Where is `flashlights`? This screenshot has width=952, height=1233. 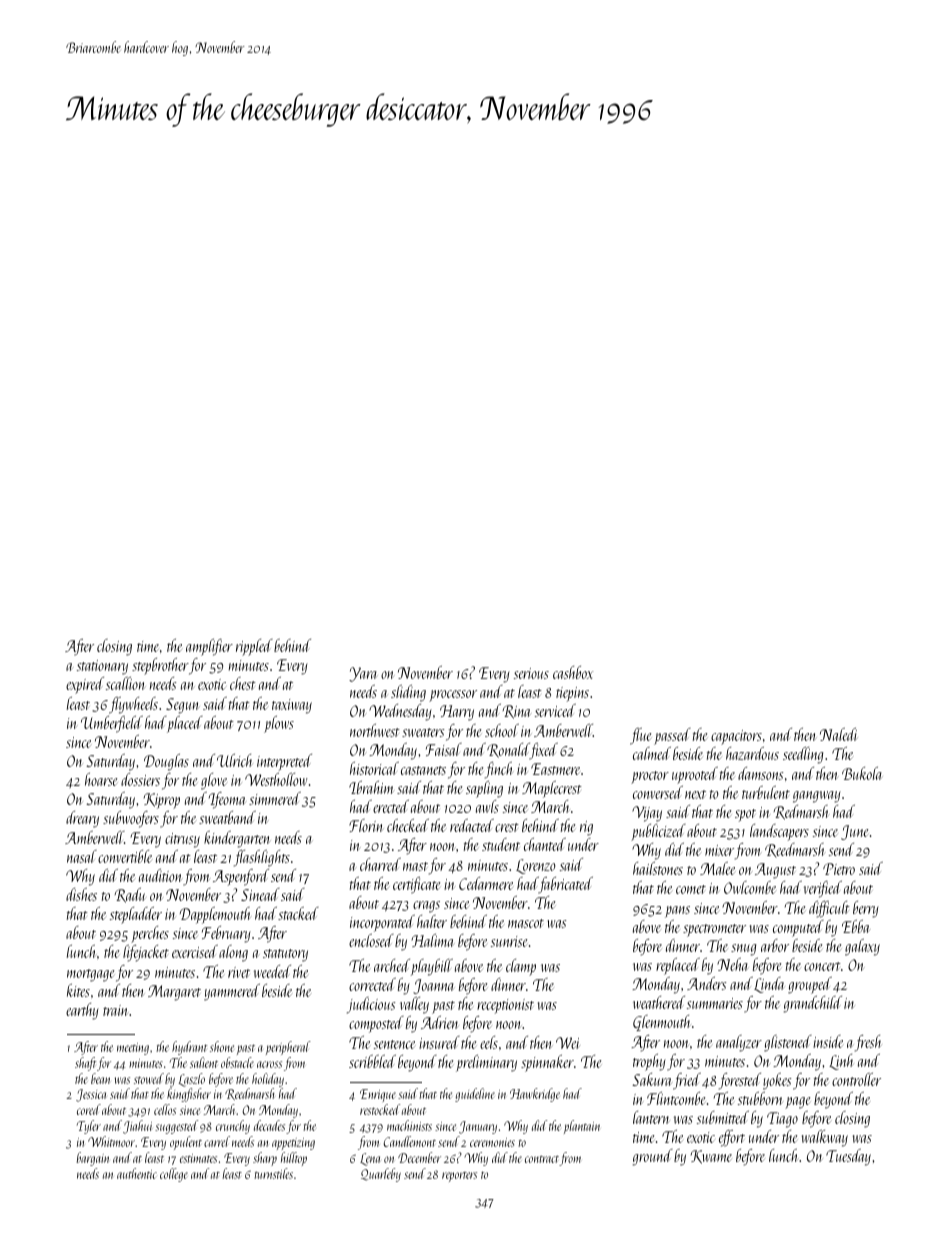 flashlights is located at coordinates (262, 858).
